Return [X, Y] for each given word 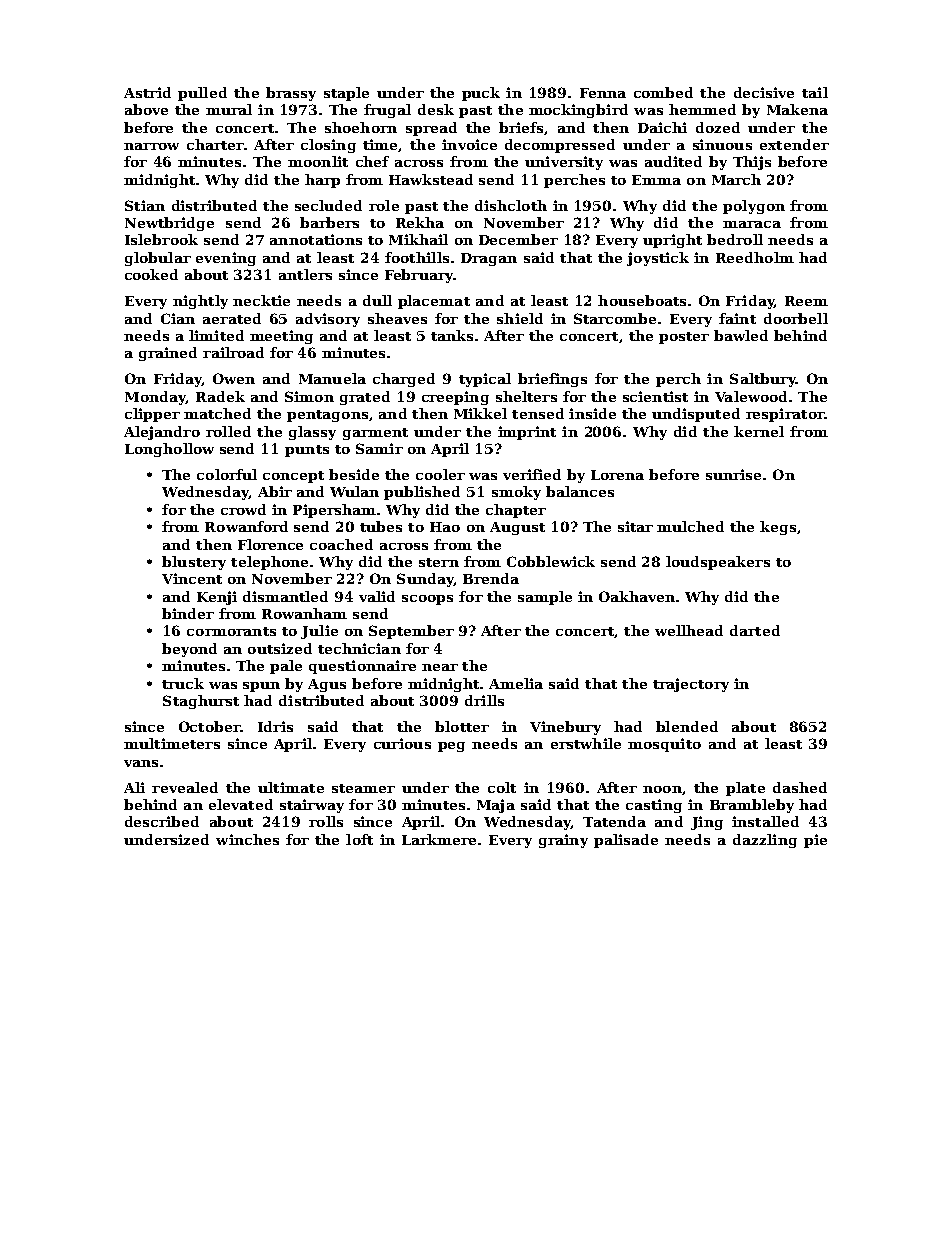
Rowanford [246, 526]
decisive [764, 92]
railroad [233, 352]
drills [484, 700]
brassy [291, 94]
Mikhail [418, 239]
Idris [275, 726]
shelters [526, 396]
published [422, 493]
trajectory [691, 685]
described [162, 821]
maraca [752, 224]
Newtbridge [169, 224]
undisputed [696, 415]
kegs [778, 528]
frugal [387, 111]
